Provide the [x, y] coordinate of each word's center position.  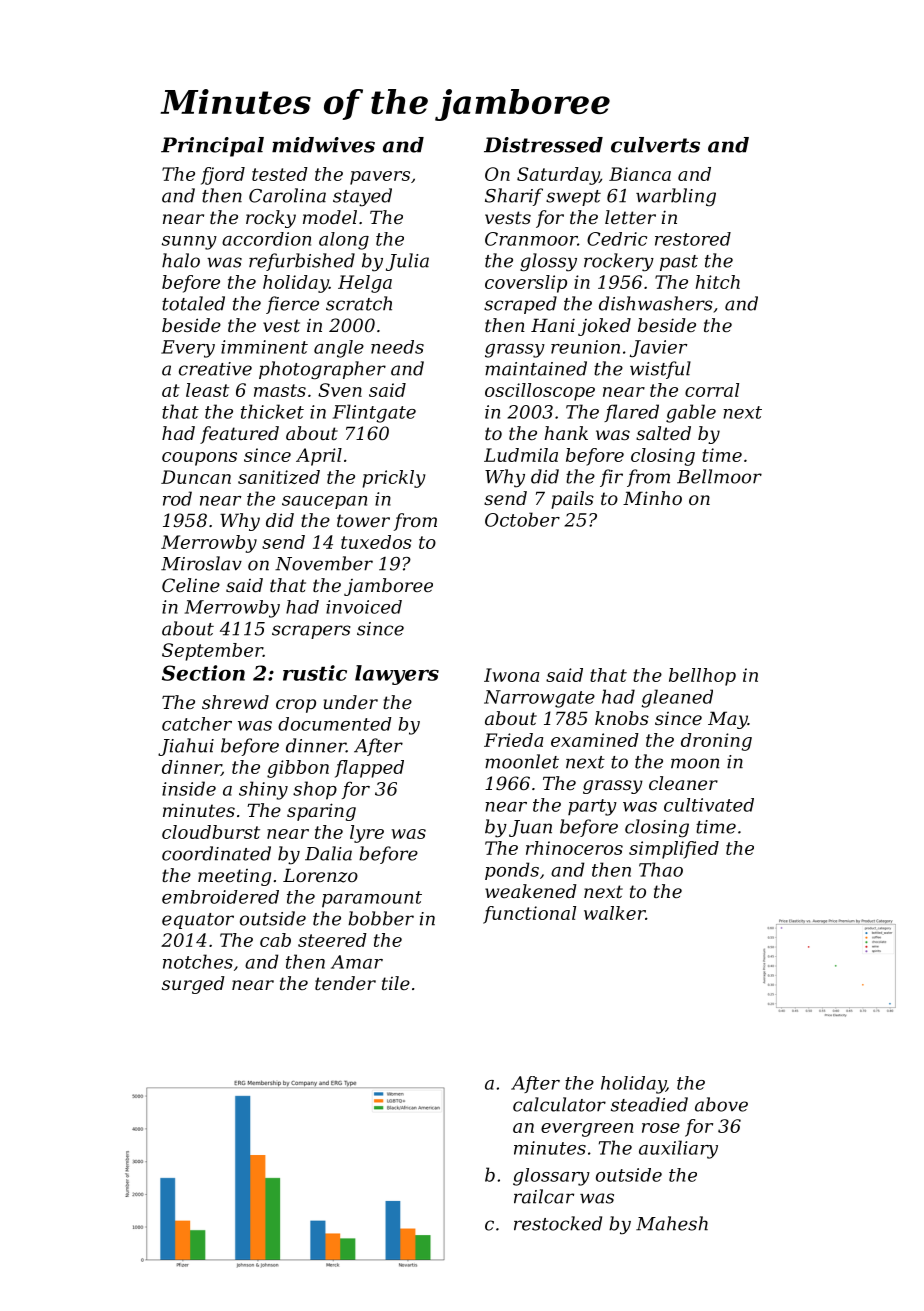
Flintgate [374, 413]
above [721, 1104]
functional [529, 915]
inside [189, 788]
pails [572, 500]
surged [193, 985]
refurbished [302, 262]
